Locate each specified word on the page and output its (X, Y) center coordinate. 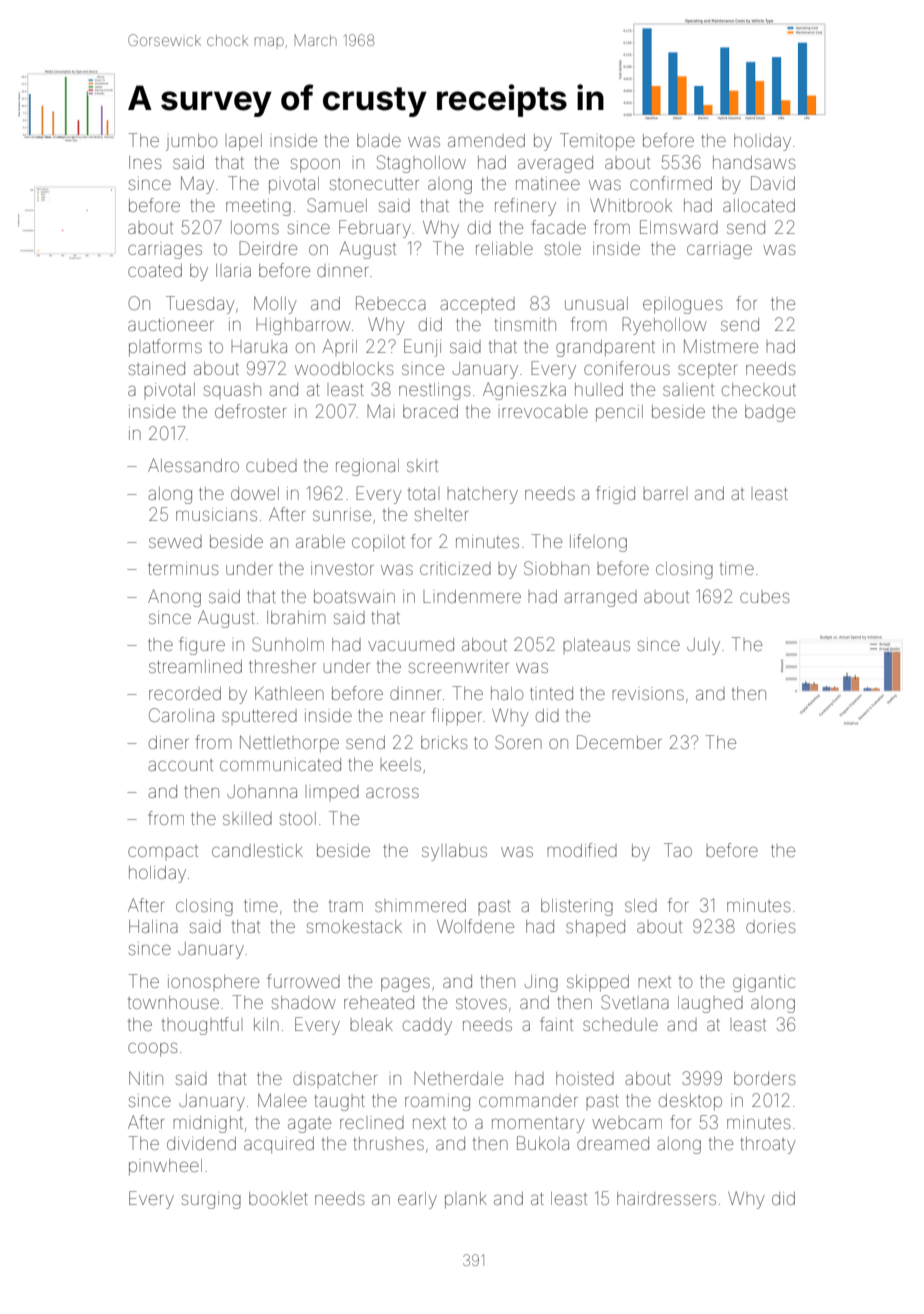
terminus (183, 568)
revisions (648, 694)
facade (558, 227)
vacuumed (411, 644)
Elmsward (679, 227)
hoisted (585, 1078)
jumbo (191, 142)
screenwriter (459, 667)
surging (211, 1200)
